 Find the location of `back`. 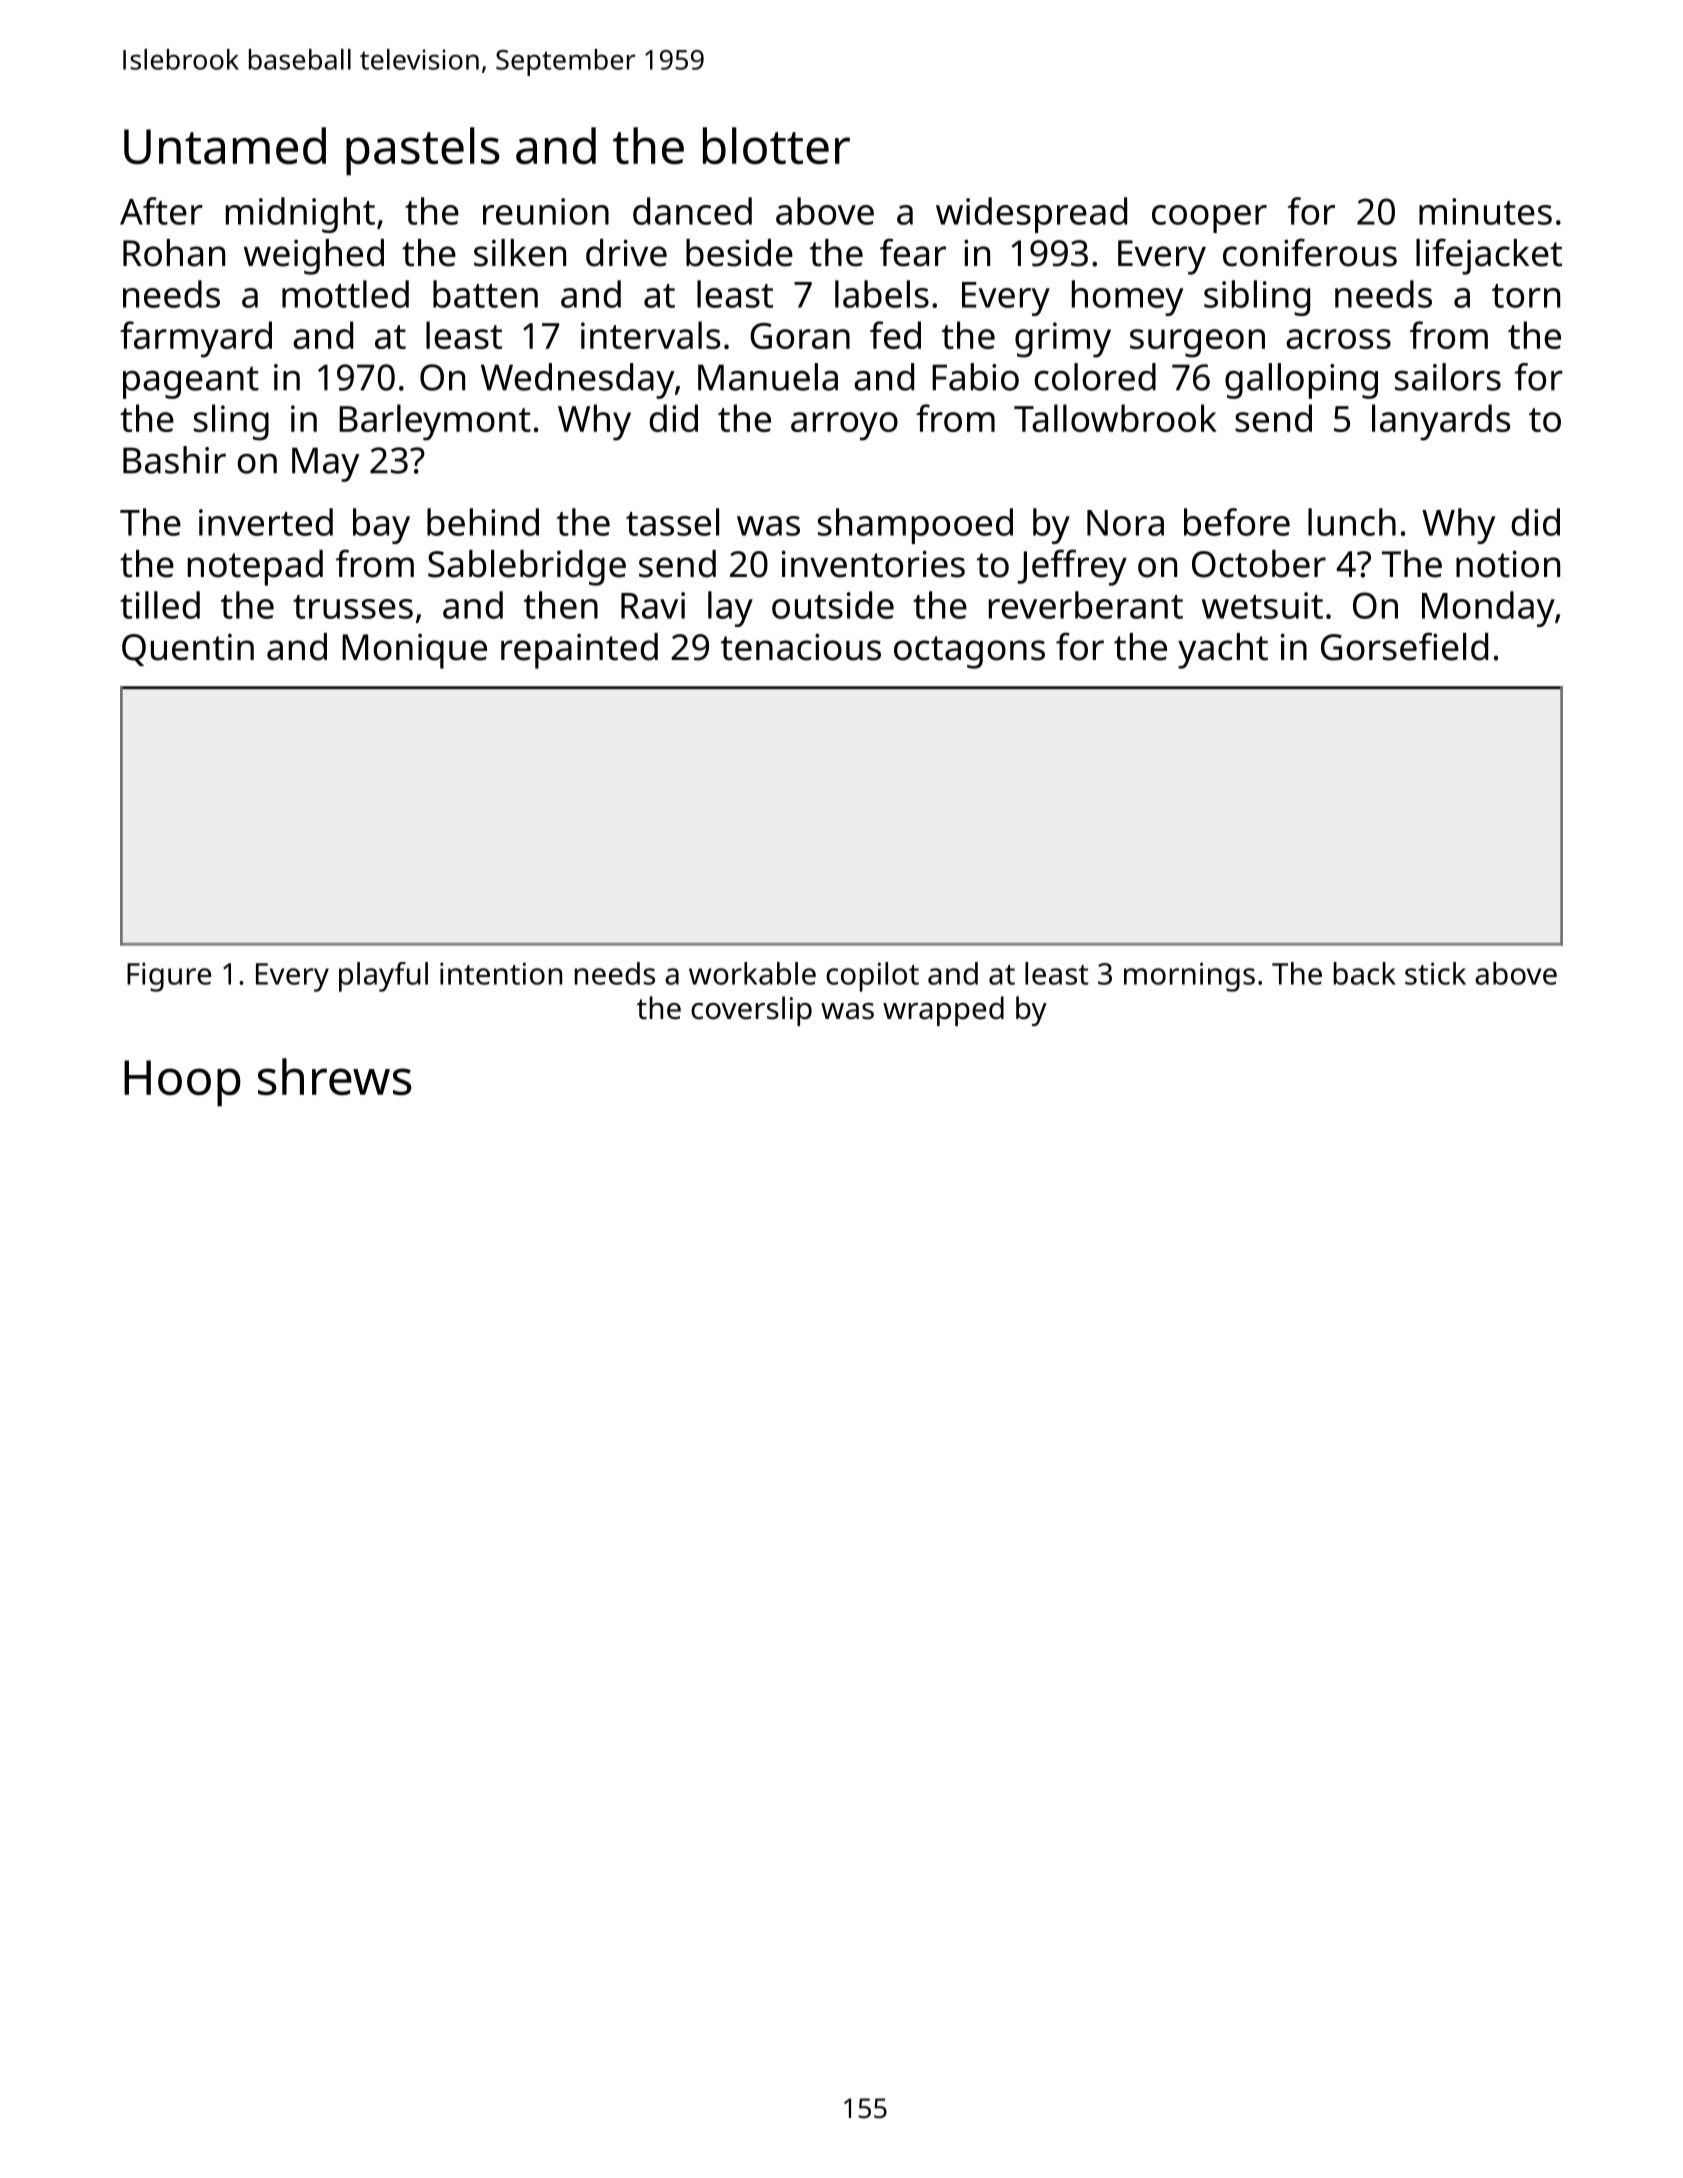

back is located at coordinates (1365, 973).
